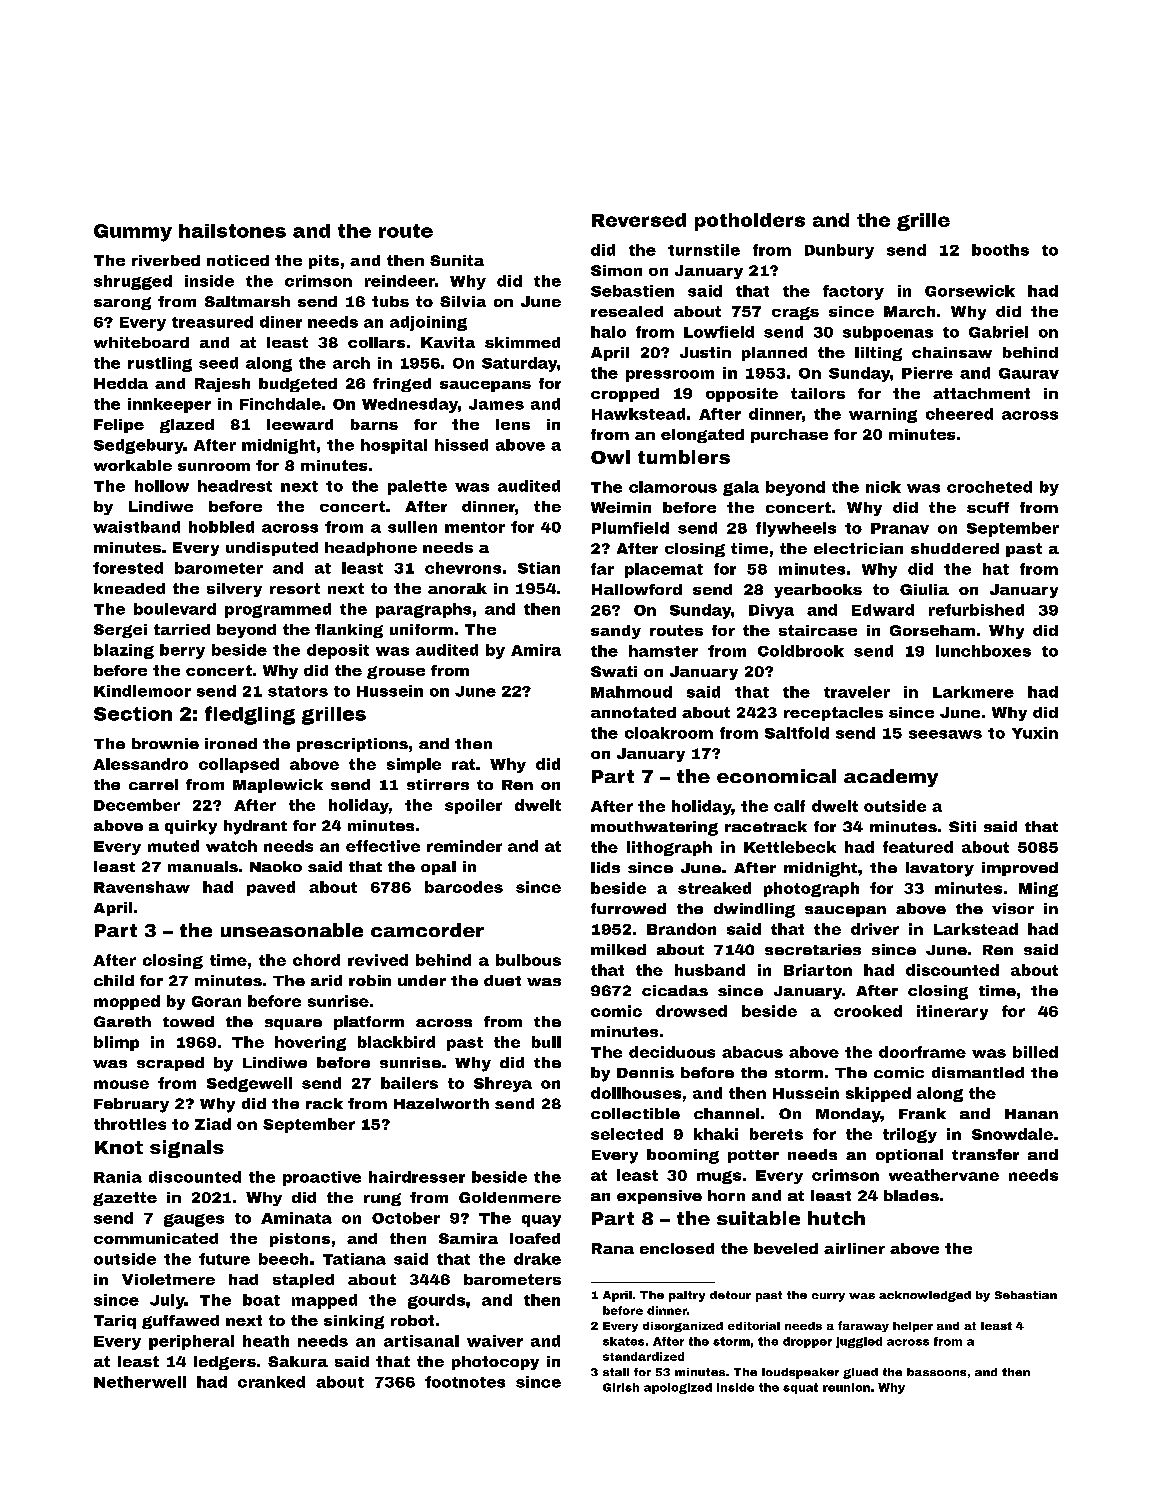 The width and height of the document is (1152, 1491). I want to click on hailstones, so click(232, 231).
